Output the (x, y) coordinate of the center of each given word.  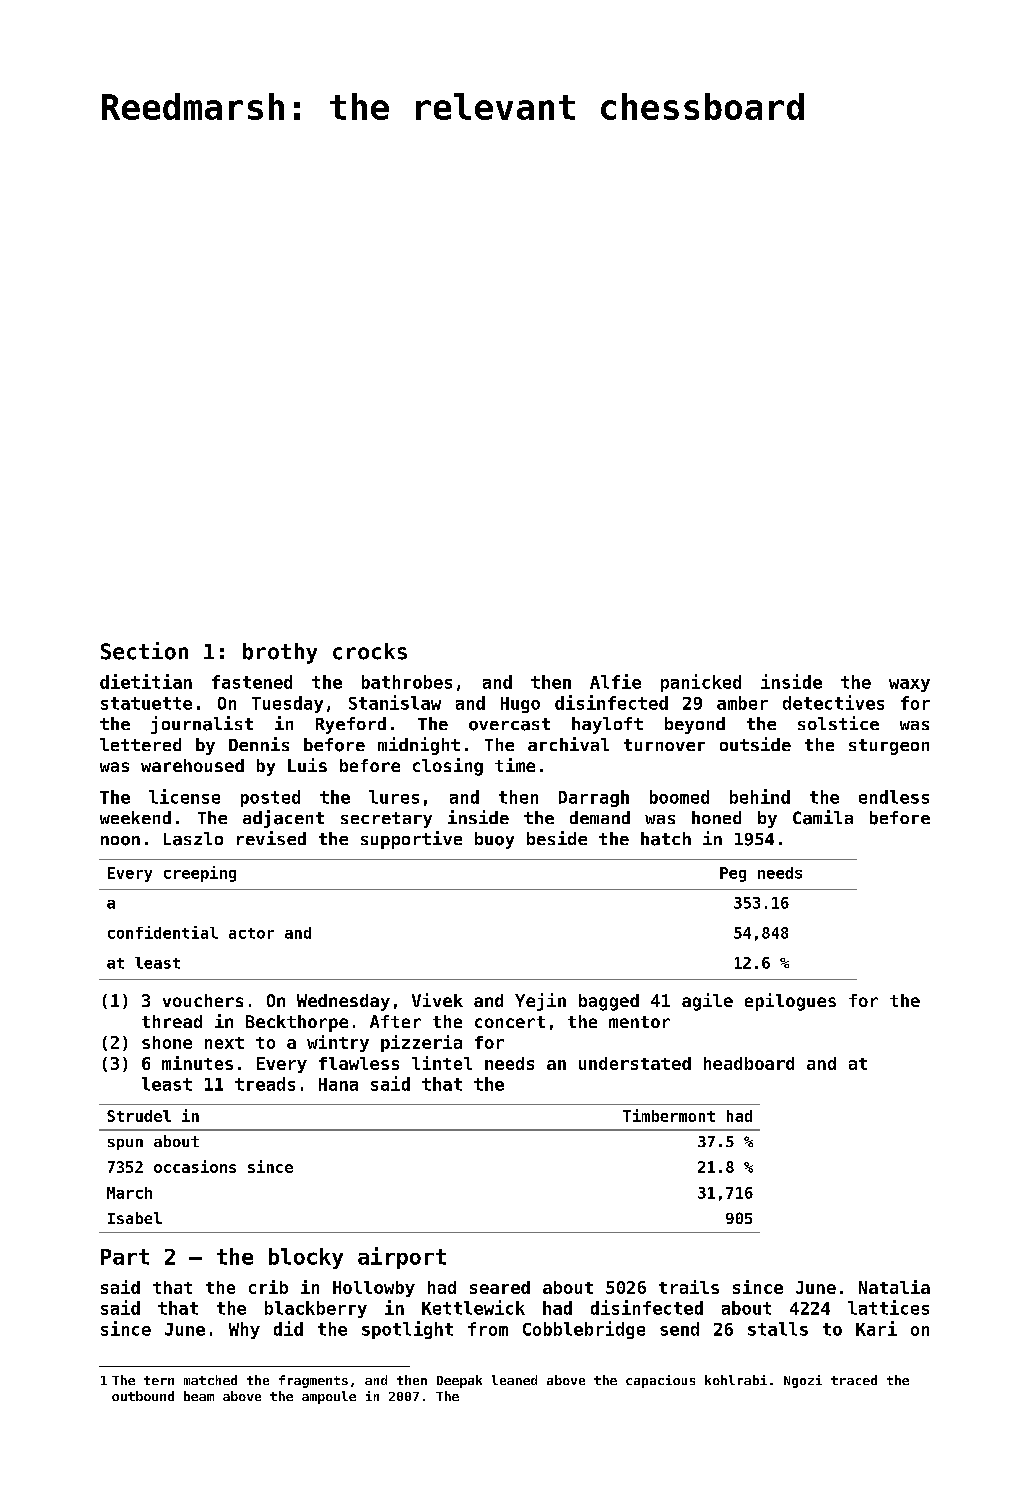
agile (707, 1002)
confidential (163, 932)
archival (568, 744)
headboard (749, 1063)
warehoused (192, 765)
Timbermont (669, 1115)
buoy (494, 840)
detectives (833, 702)
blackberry (316, 1309)
